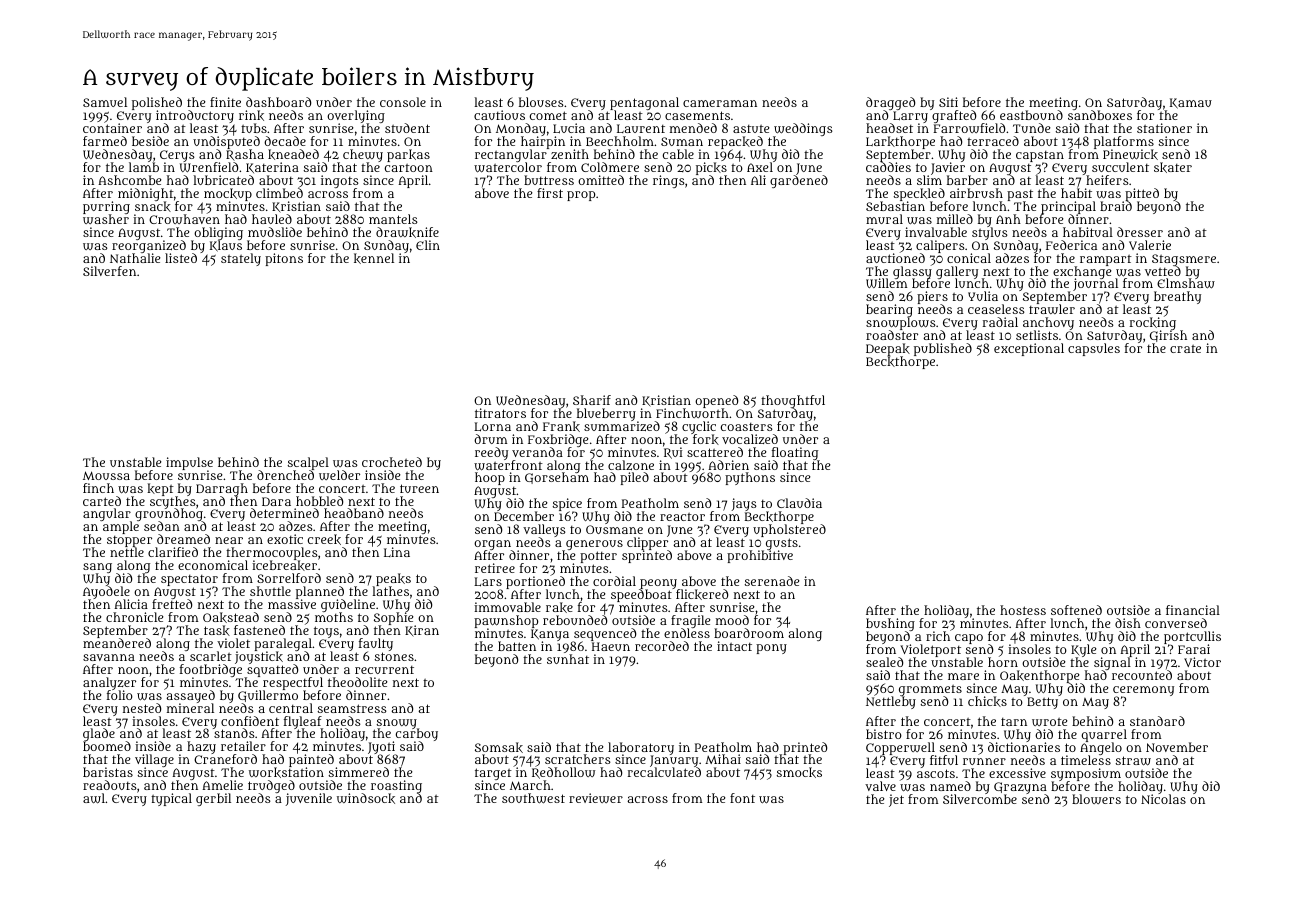 Image resolution: width=1308 pixels, height=924 pixels. What do you see at coordinates (533, 798) in the document?
I see `southwest` at bounding box center [533, 798].
